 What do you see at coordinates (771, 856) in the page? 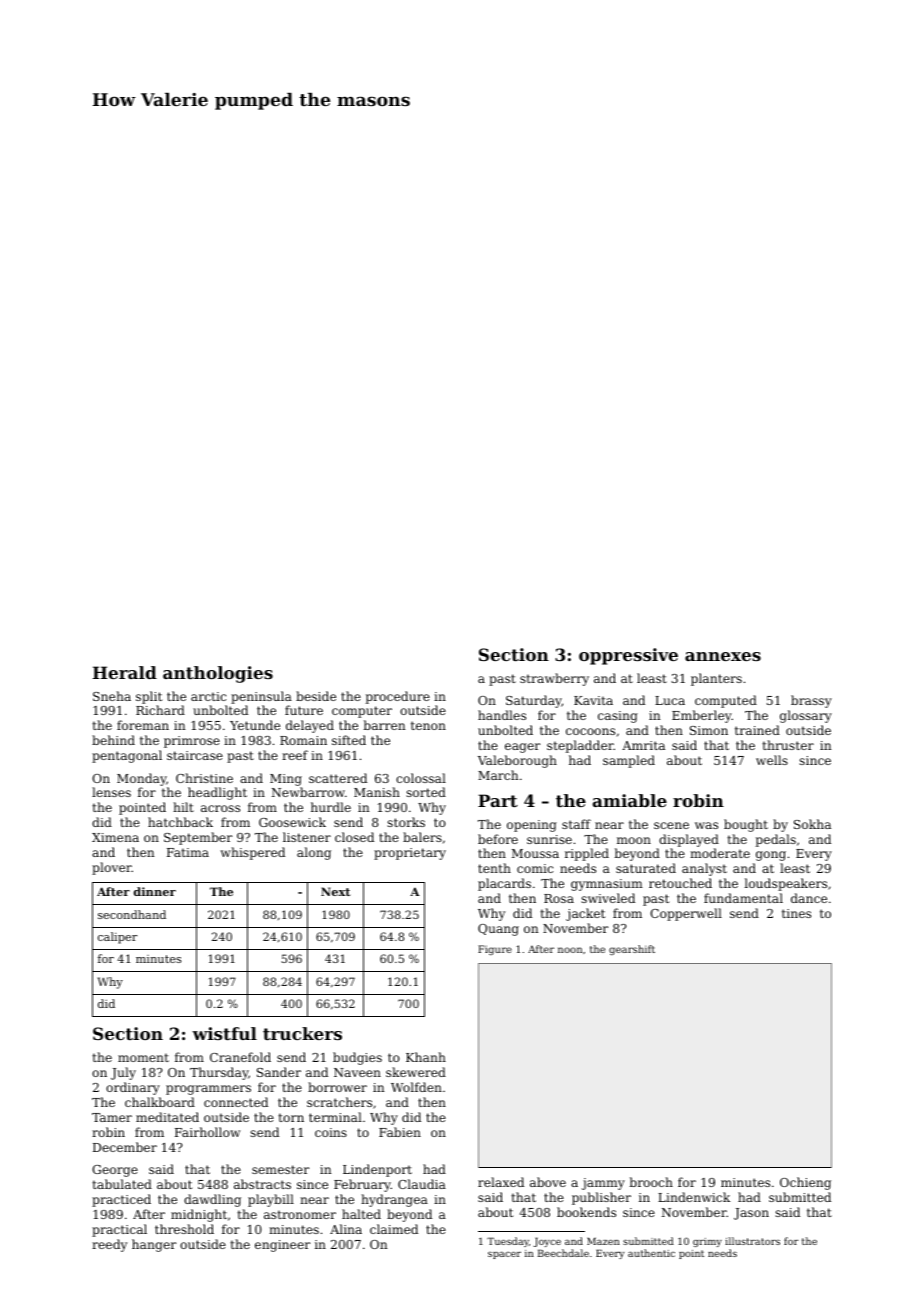
I see `gong` at bounding box center [771, 856].
